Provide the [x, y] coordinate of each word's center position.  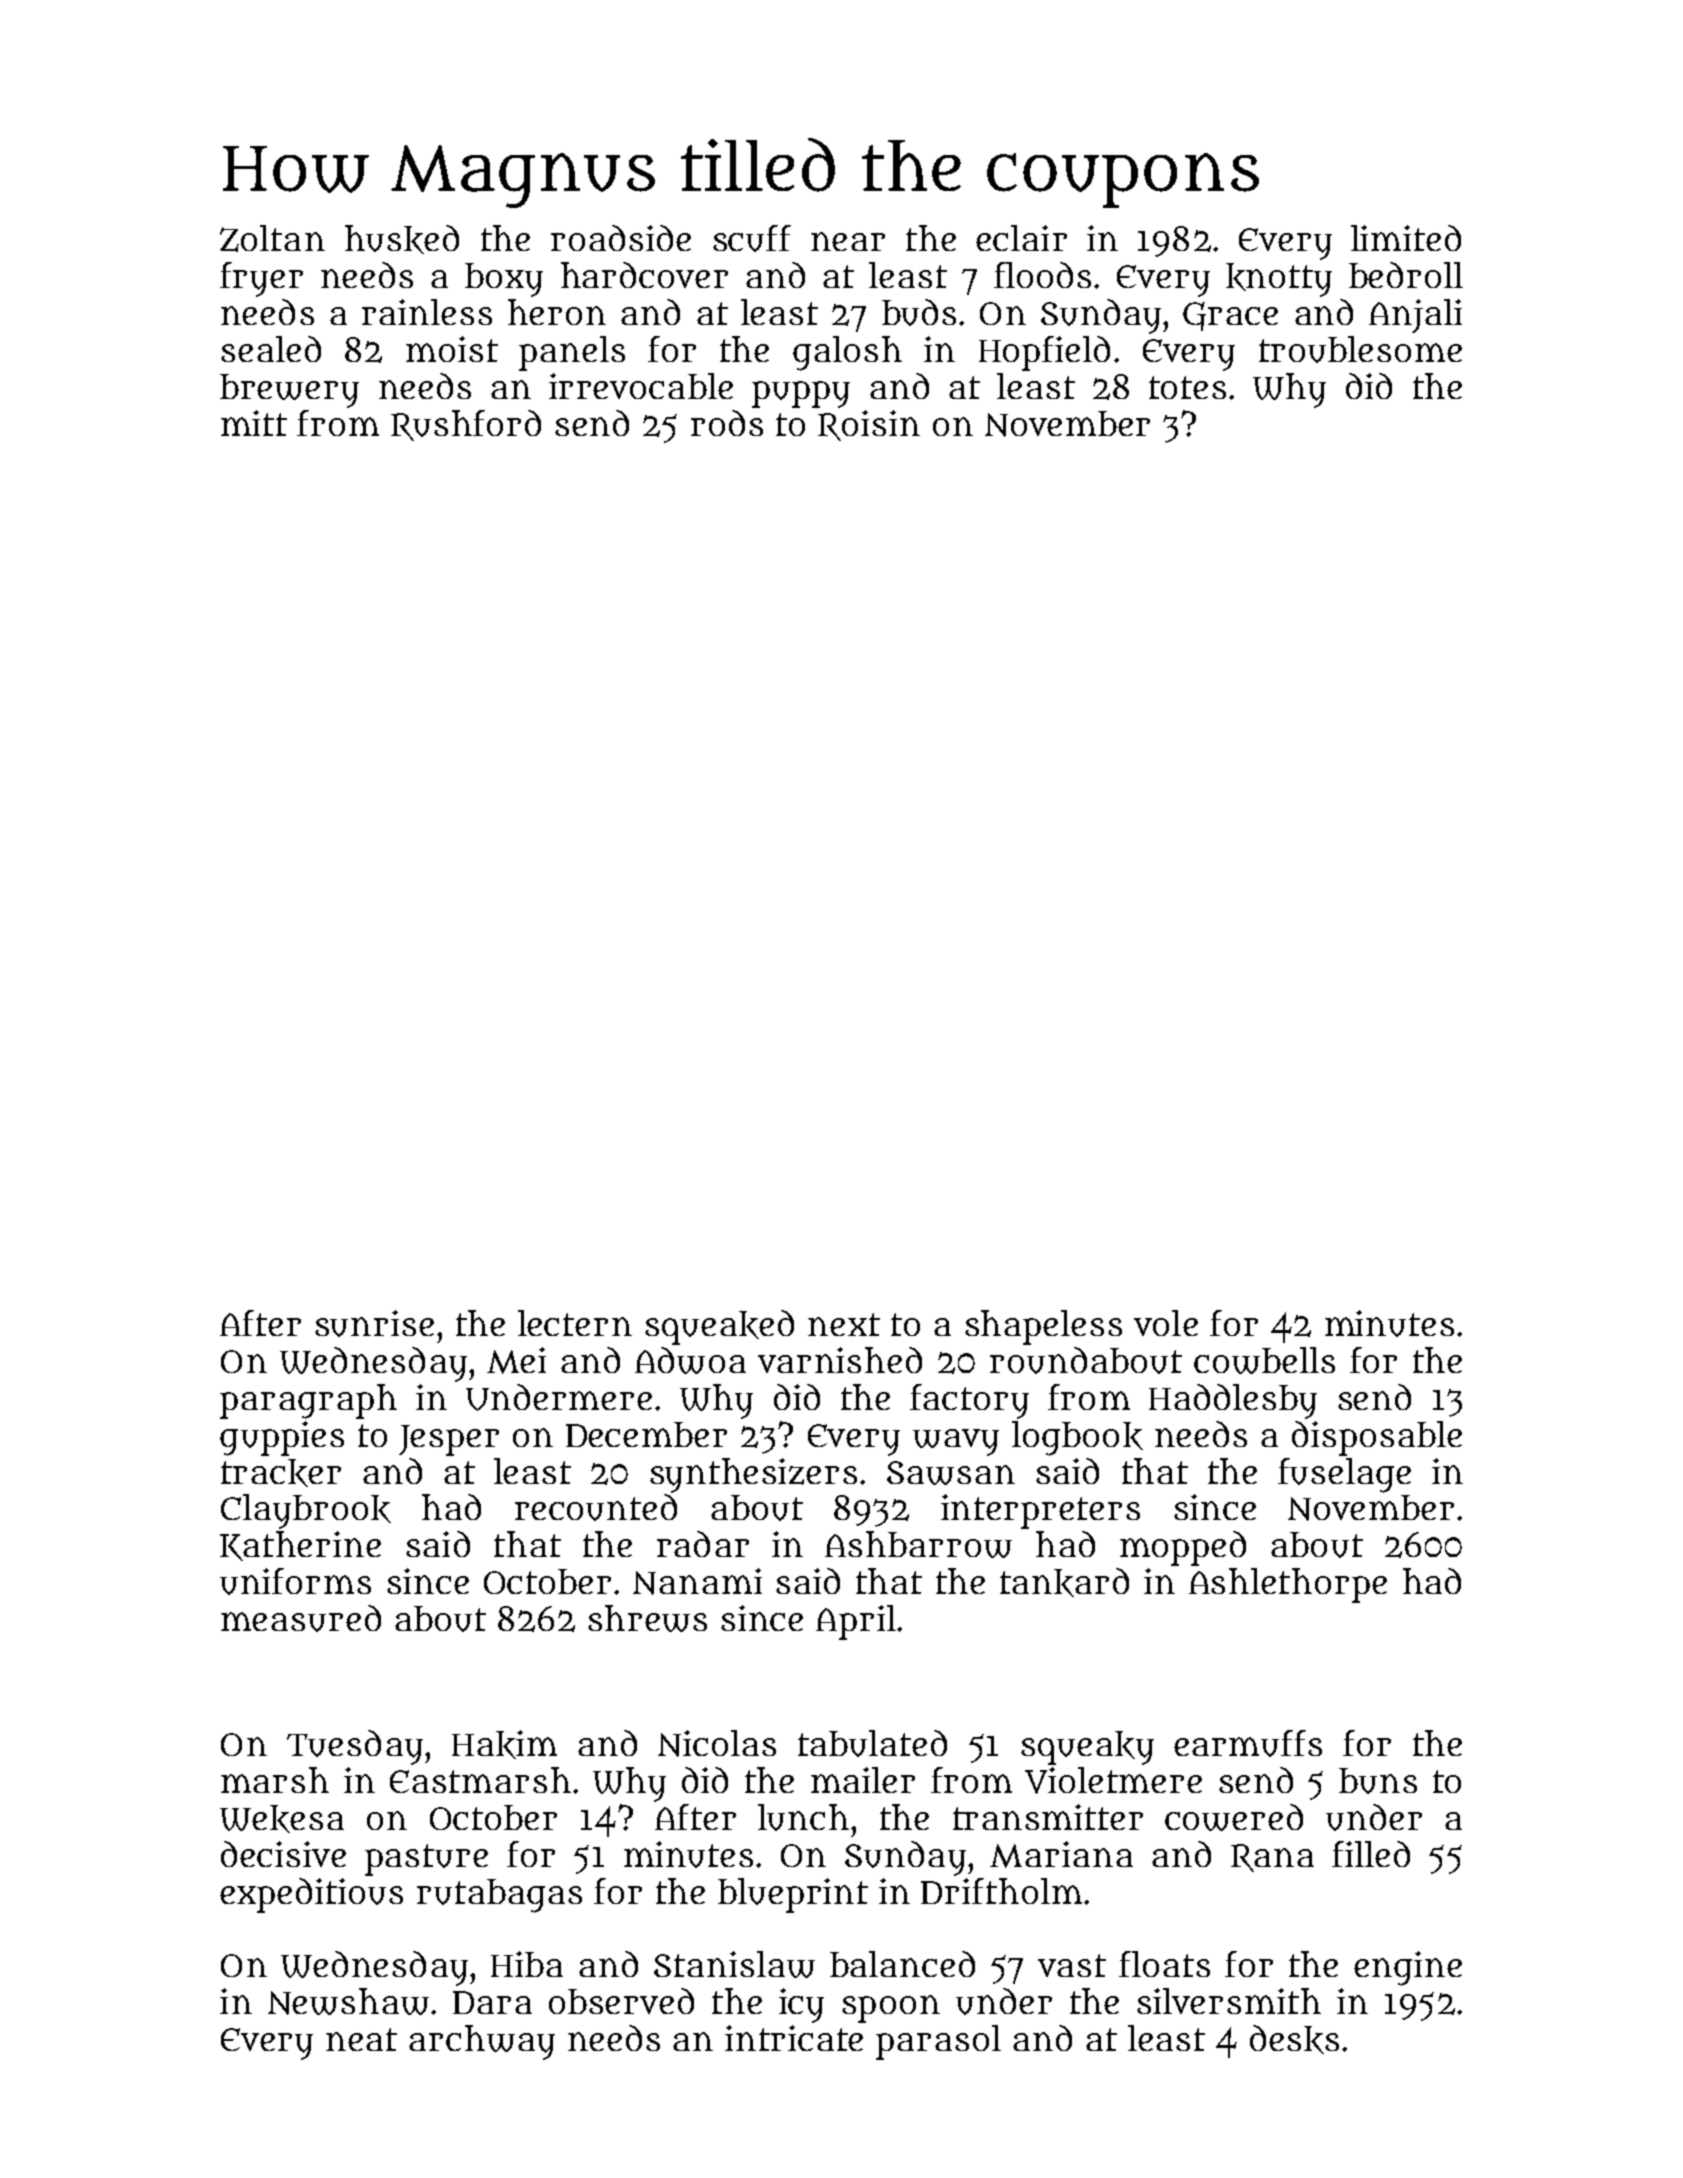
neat [361, 2039]
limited [1406, 238]
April [856, 1622]
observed [621, 2001]
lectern [575, 1323]
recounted [596, 1507]
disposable [1377, 1438]
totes [1187, 387]
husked [402, 239]
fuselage [1344, 1475]
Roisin [869, 425]
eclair [1021, 238]
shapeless [1043, 1327]
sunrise [374, 1323]
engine [1408, 1968]
